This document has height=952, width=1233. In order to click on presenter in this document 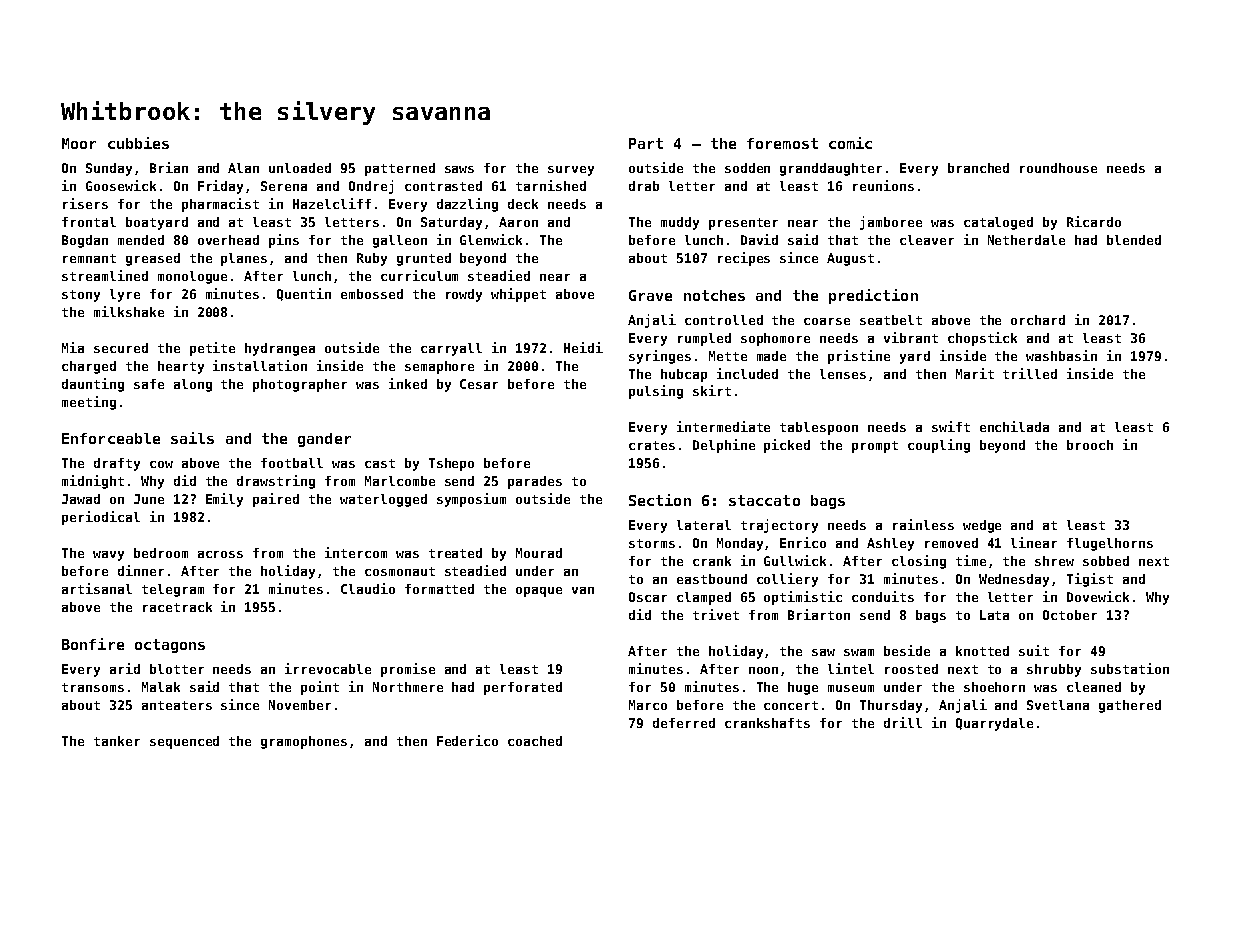, I will do `click(743, 224)`.
